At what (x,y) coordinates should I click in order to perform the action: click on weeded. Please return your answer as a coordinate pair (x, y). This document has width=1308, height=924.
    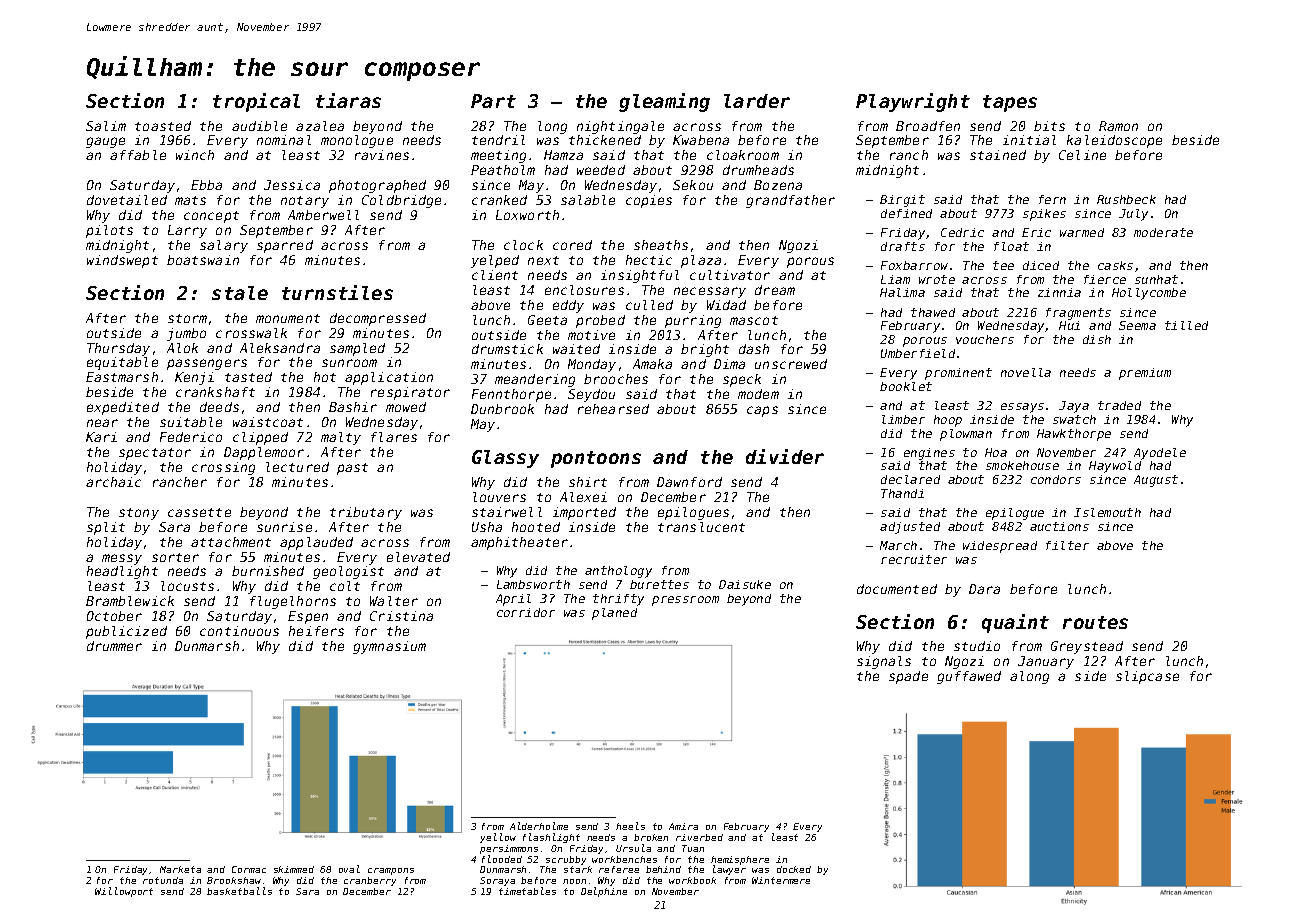
    Looking at the image, I should click on (601, 170).
